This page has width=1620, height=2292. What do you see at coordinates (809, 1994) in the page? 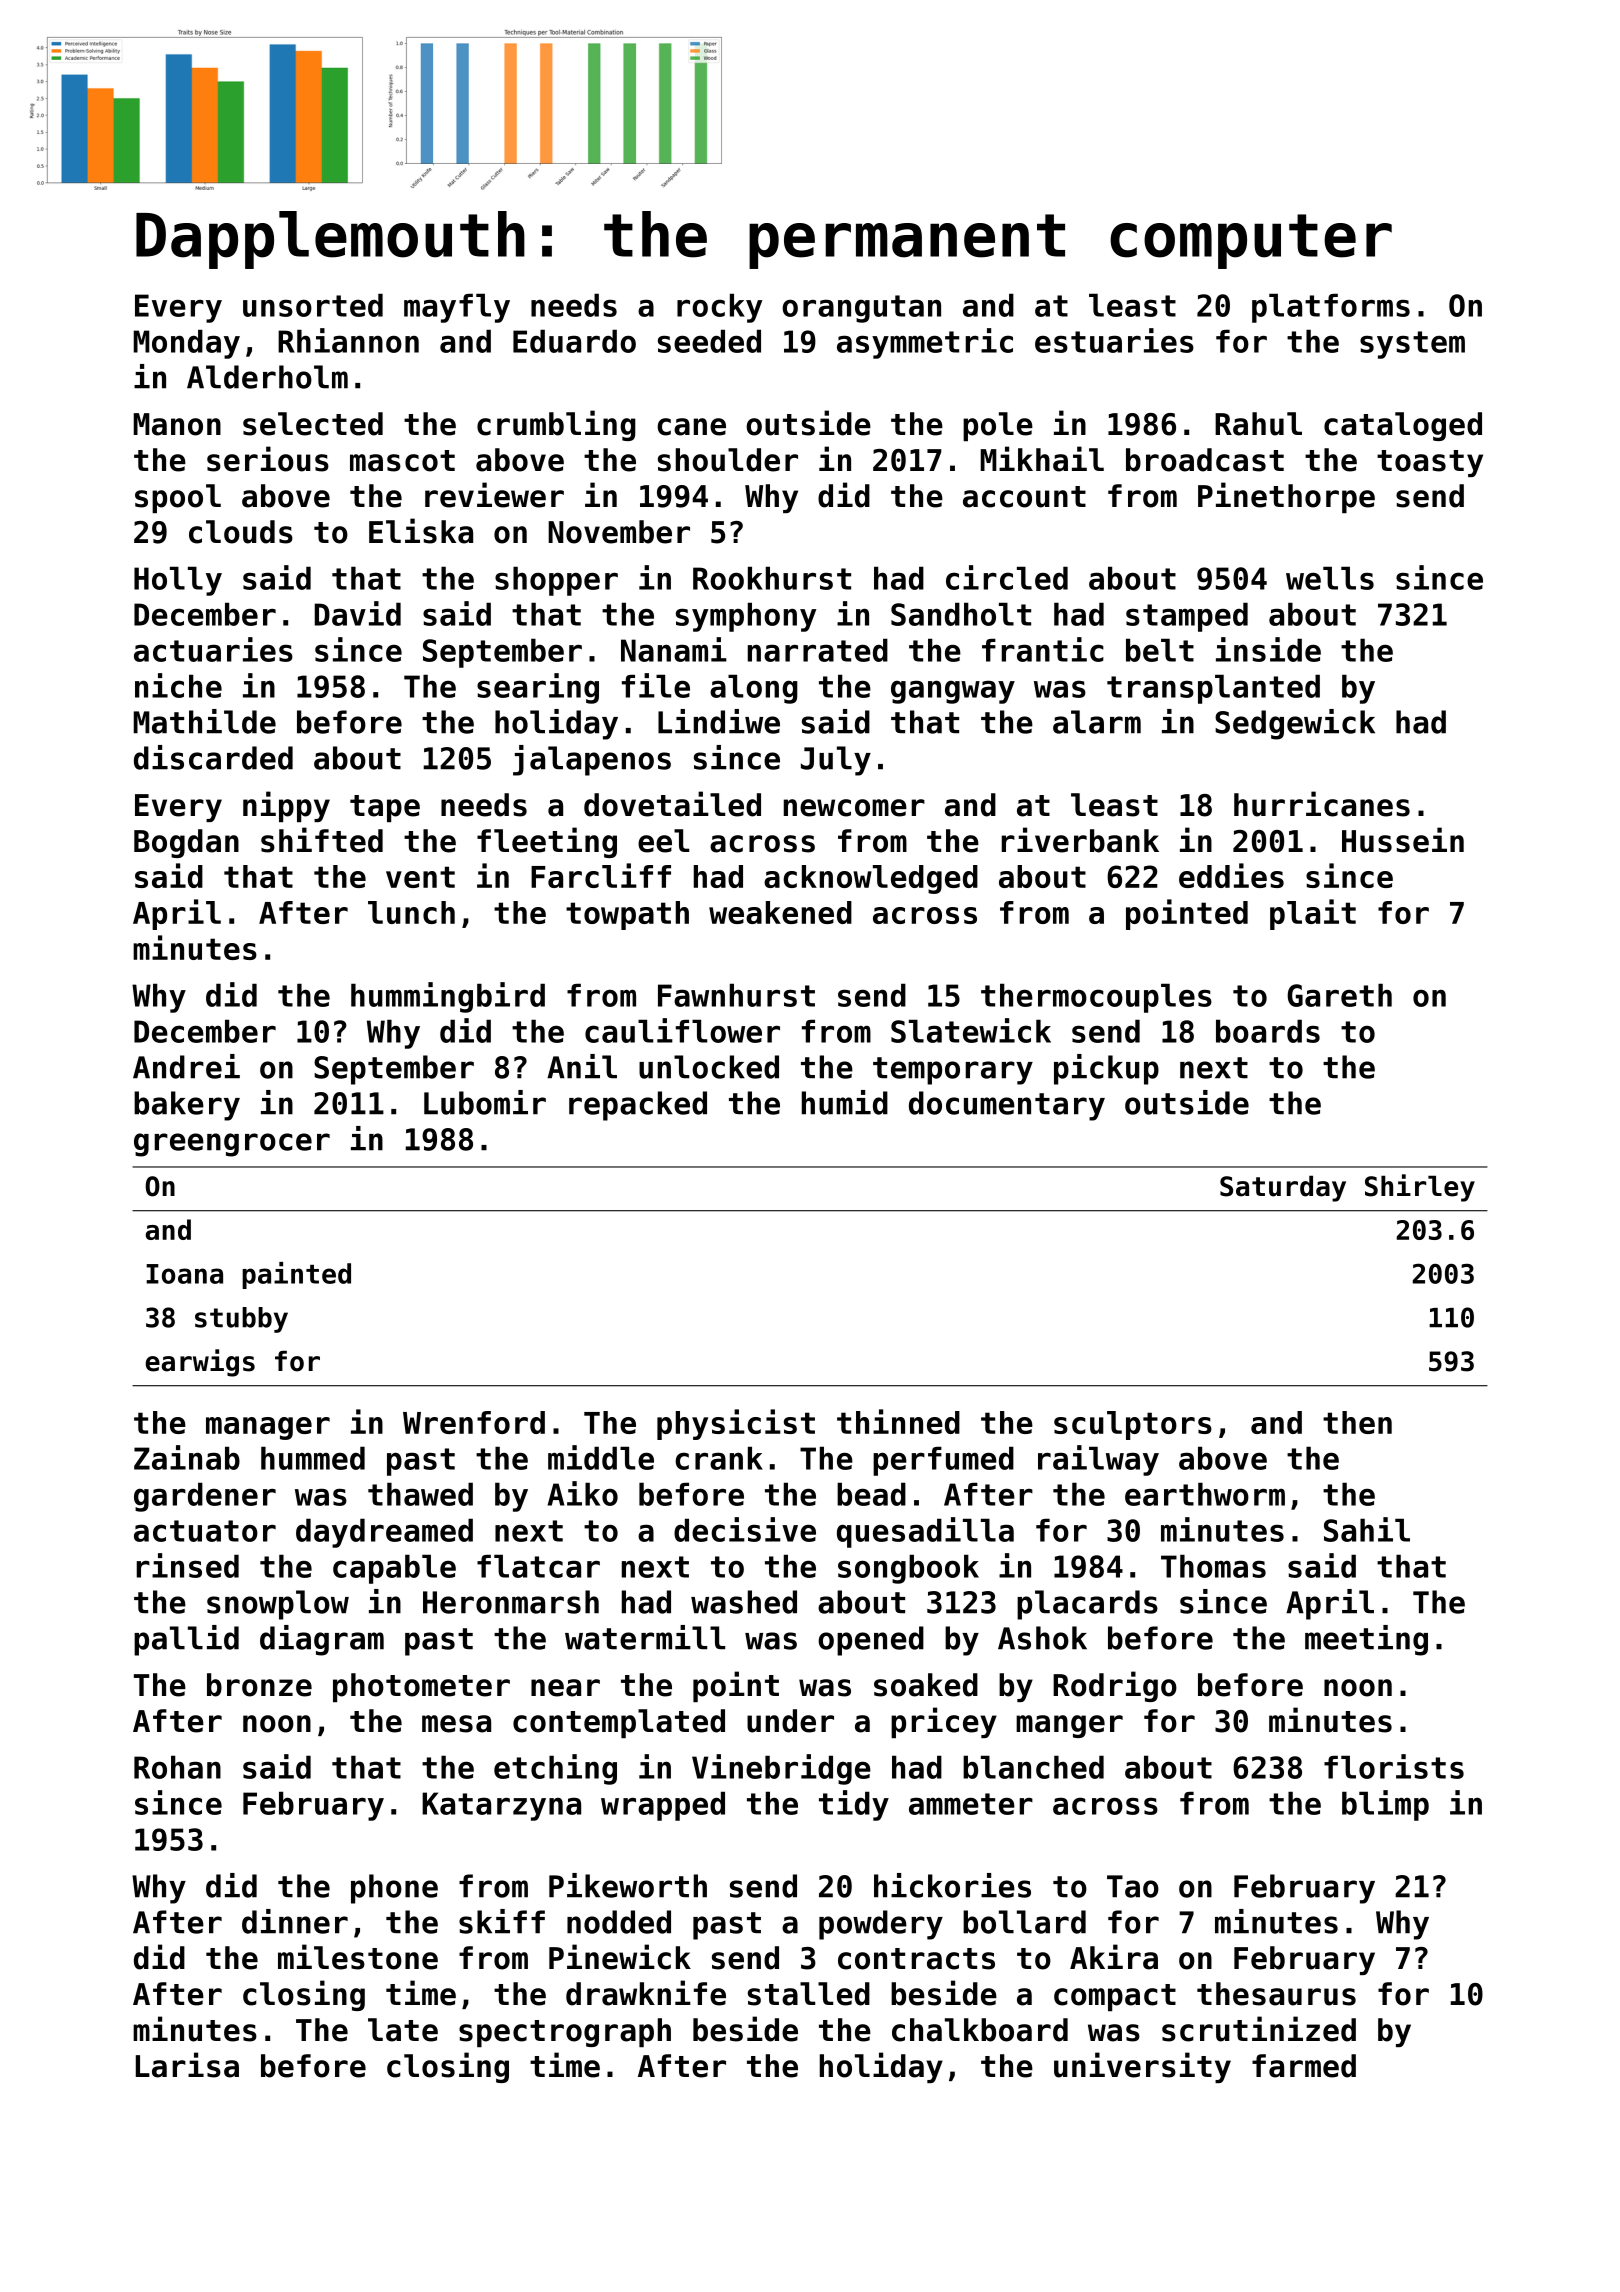
I see `stalled` at bounding box center [809, 1994].
